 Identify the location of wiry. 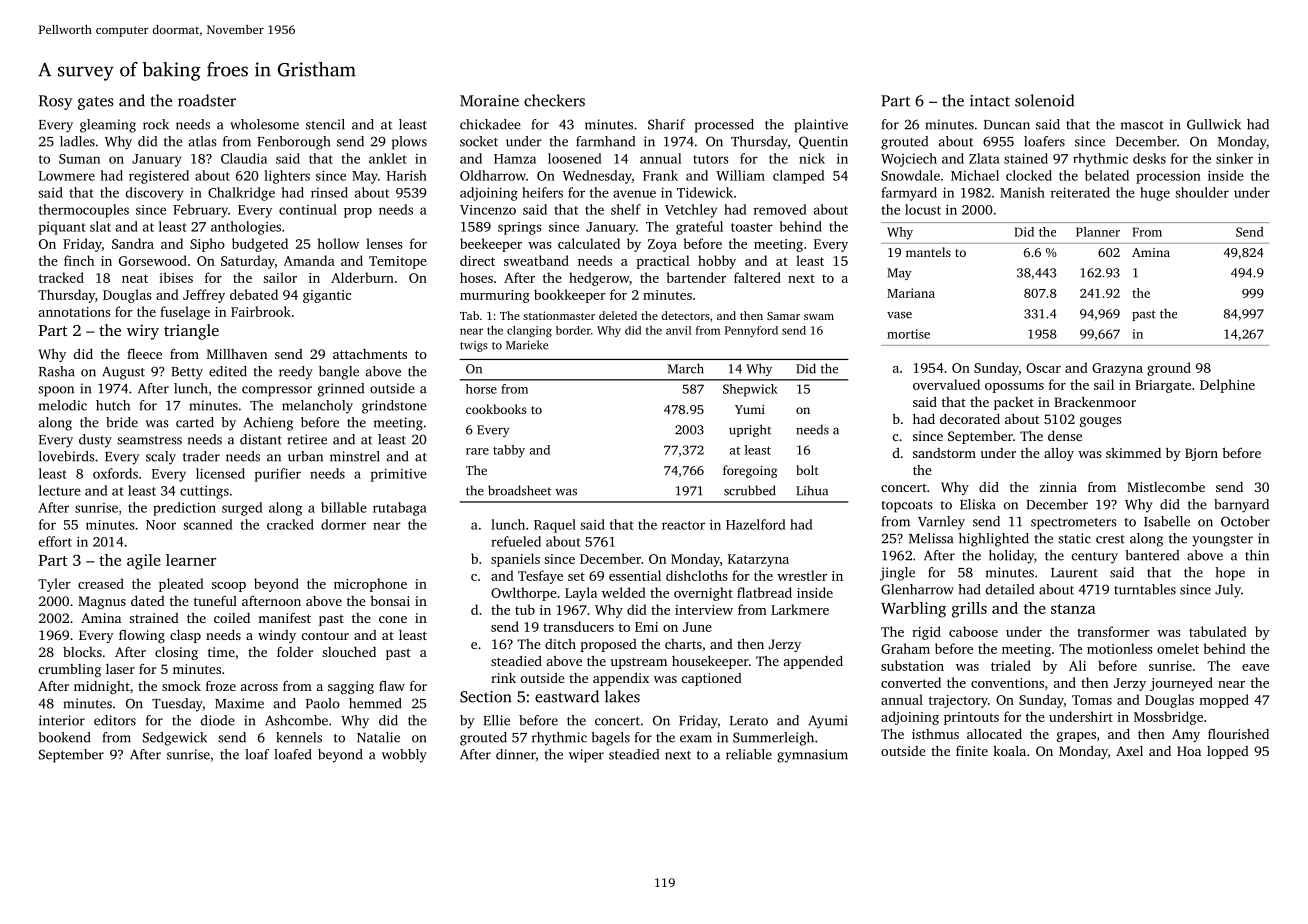
(143, 332).
